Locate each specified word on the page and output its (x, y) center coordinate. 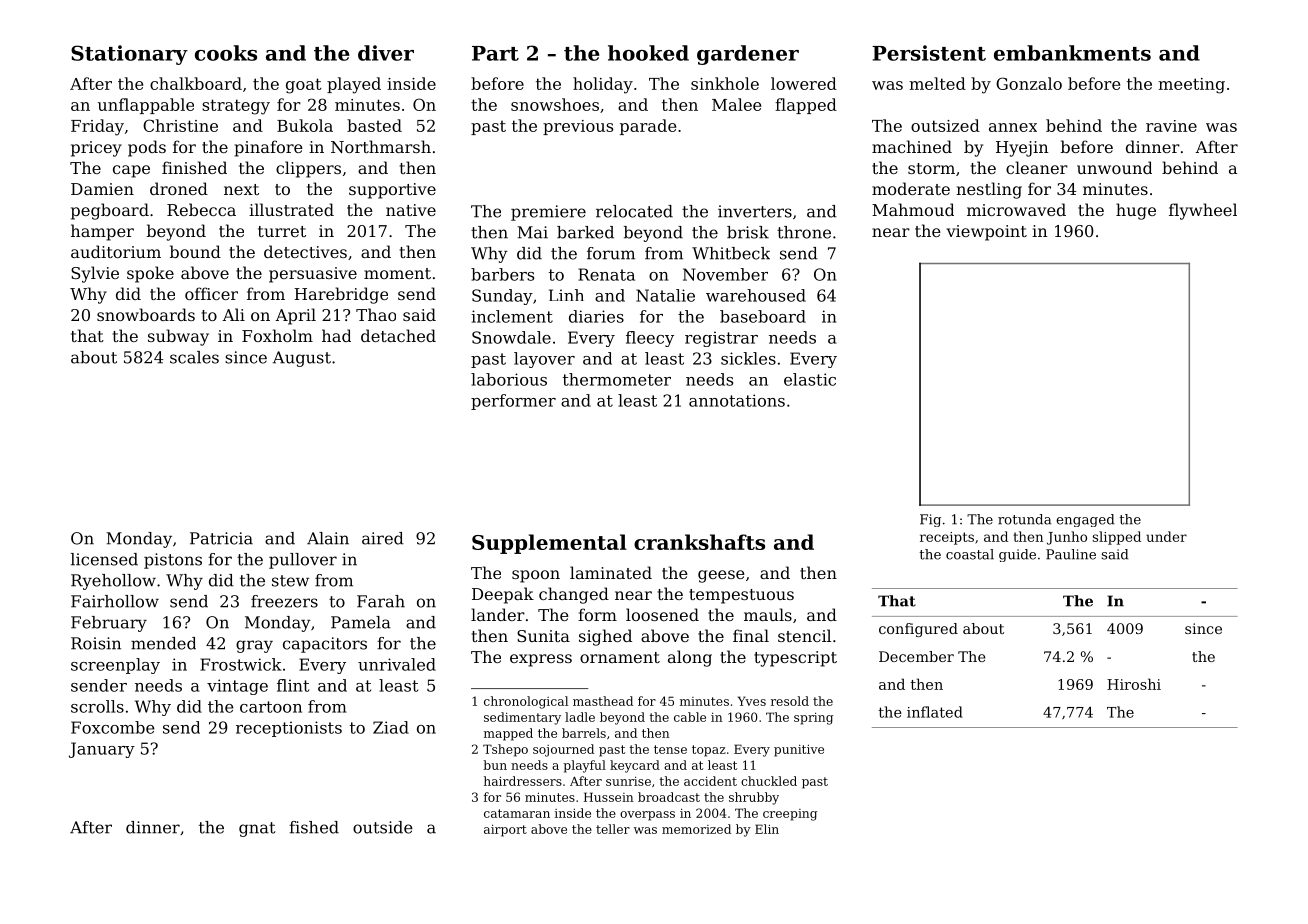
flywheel (1203, 211)
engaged (1085, 520)
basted (374, 125)
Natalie (665, 295)
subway (178, 337)
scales (194, 357)
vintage (237, 687)
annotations (737, 400)
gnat (257, 829)
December (916, 656)
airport (505, 831)
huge (1136, 211)
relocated (634, 211)
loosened (662, 614)
